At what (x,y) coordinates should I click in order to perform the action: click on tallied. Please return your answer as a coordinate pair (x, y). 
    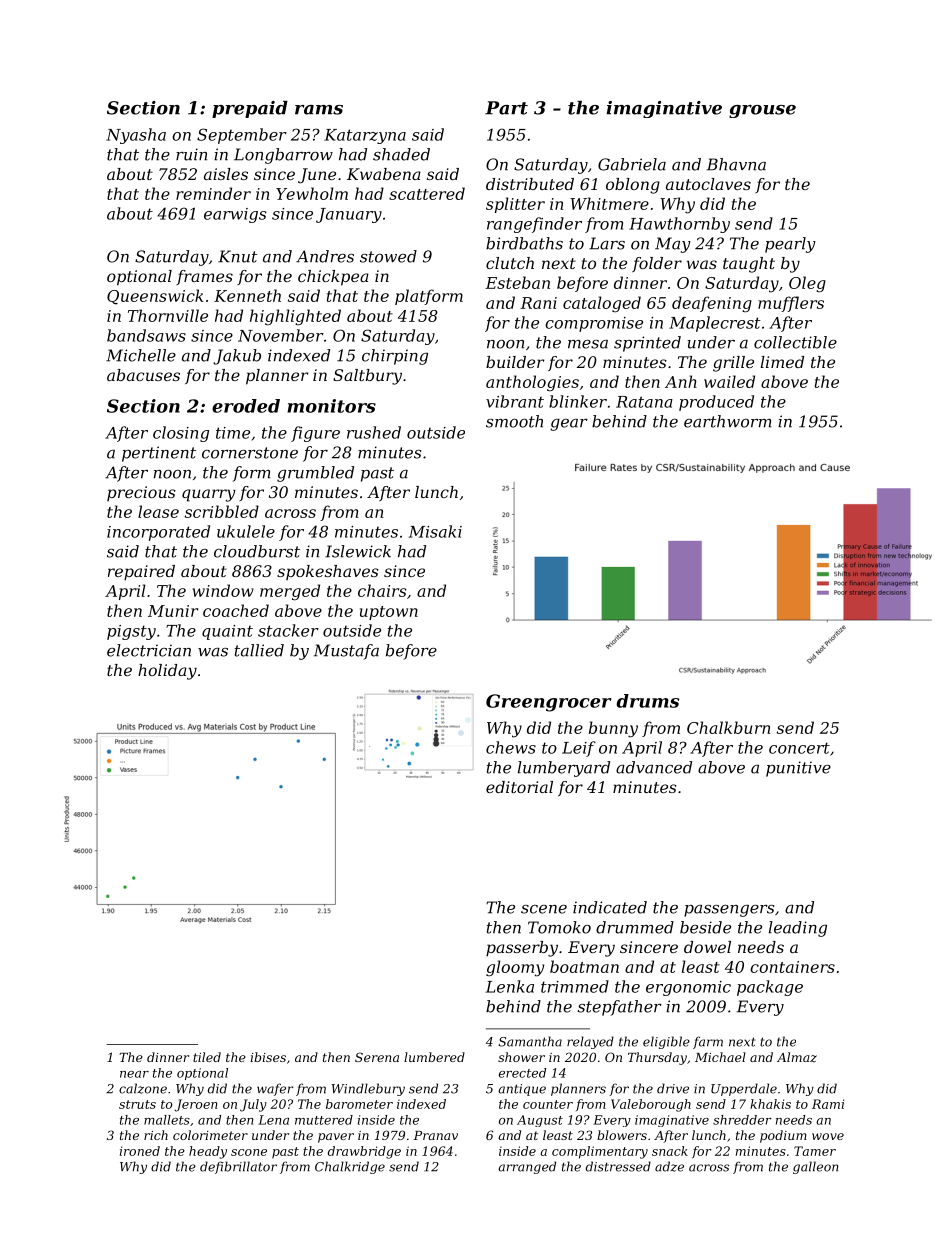
    Looking at the image, I should click on (259, 650).
